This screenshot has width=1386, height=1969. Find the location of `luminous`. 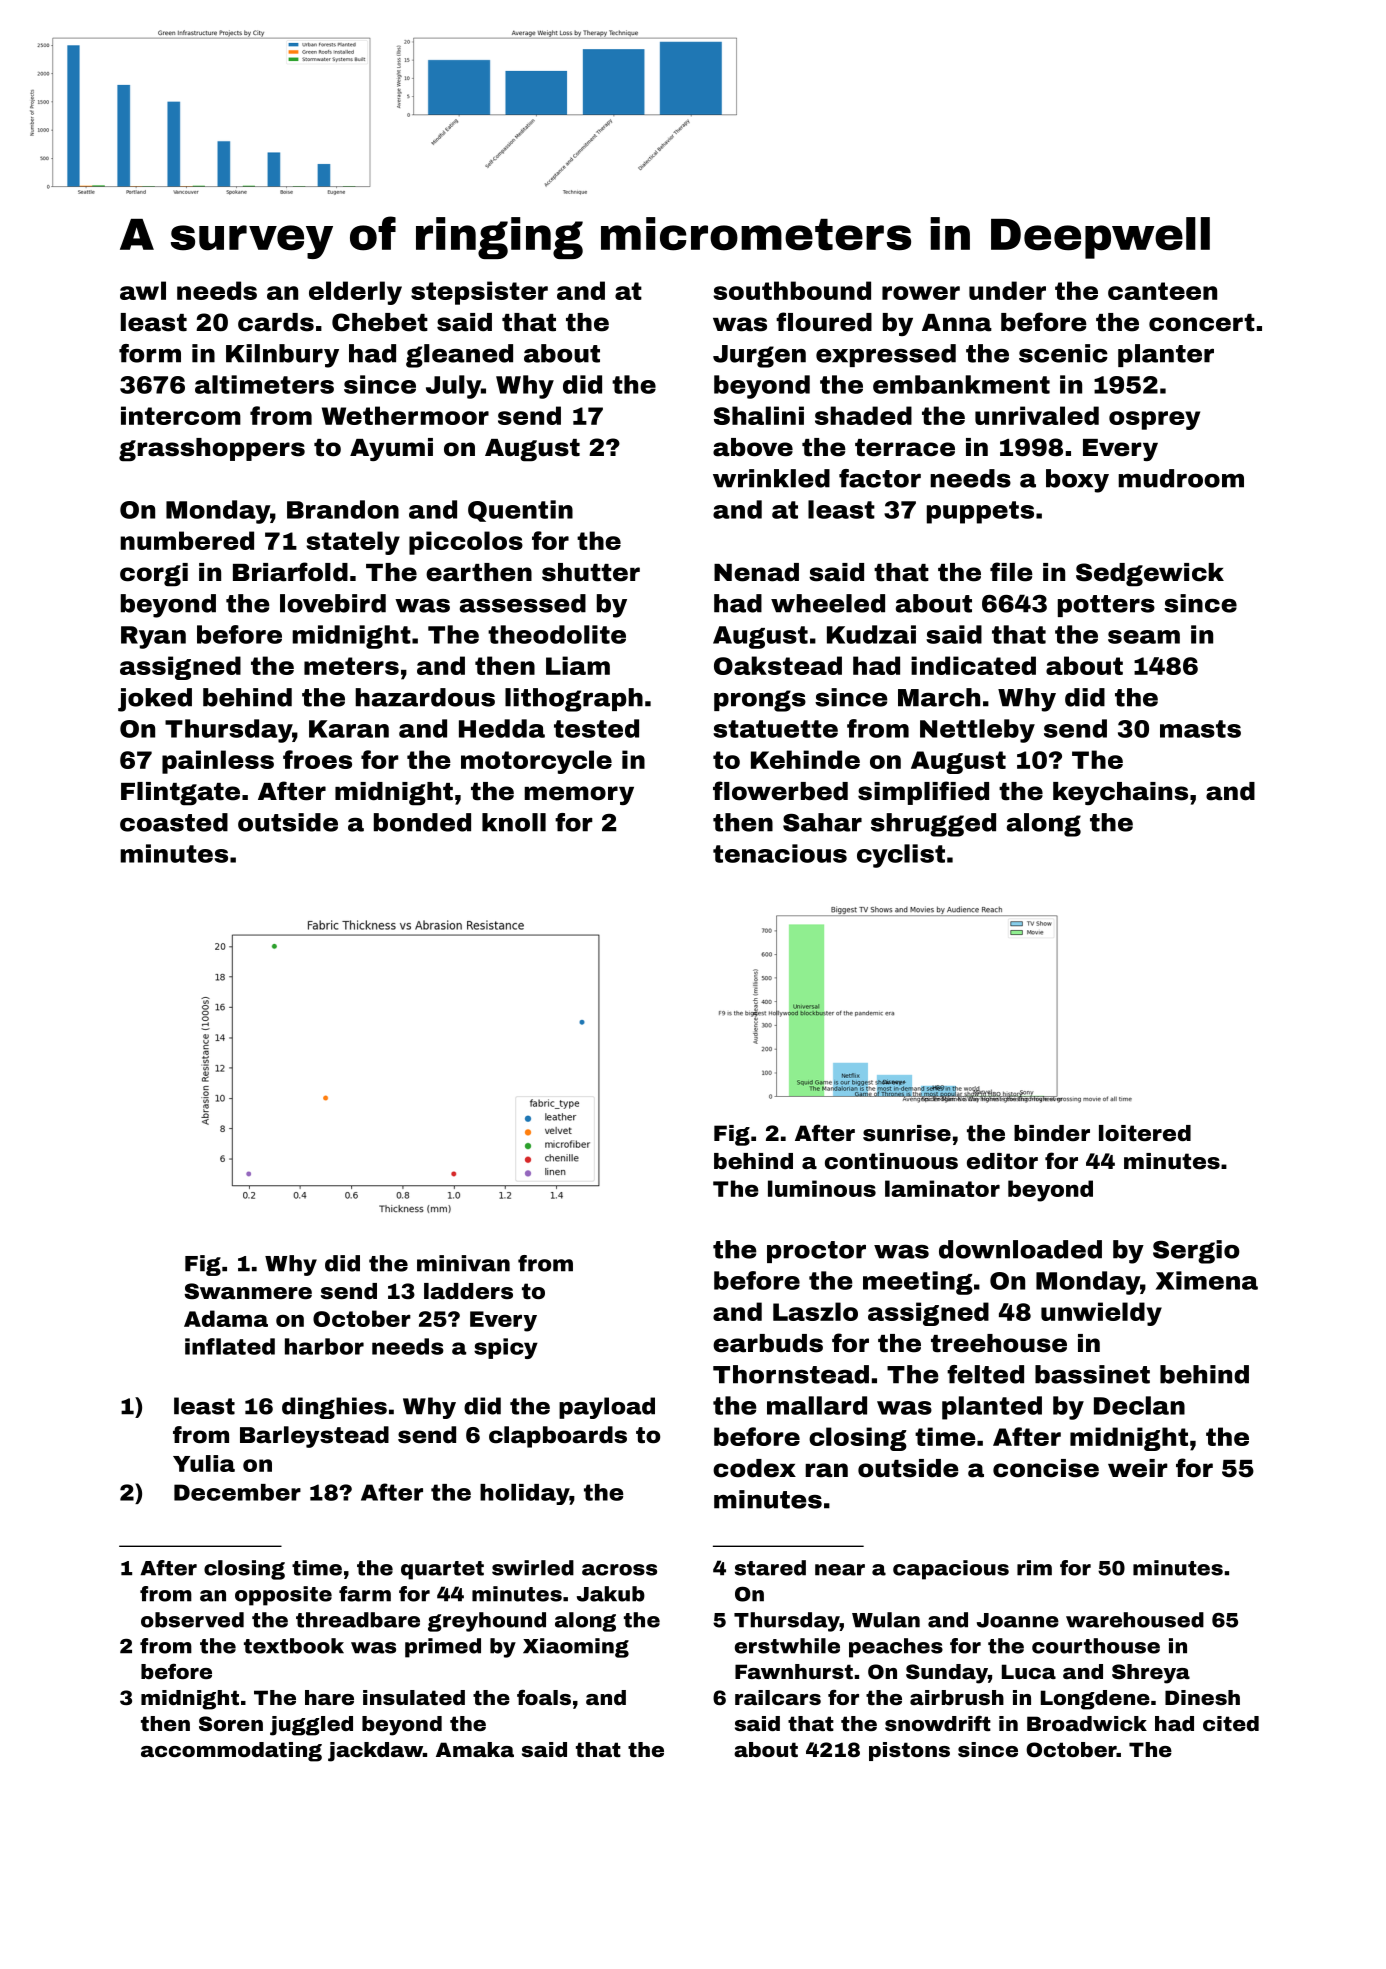

luminous is located at coordinates (822, 1188).
